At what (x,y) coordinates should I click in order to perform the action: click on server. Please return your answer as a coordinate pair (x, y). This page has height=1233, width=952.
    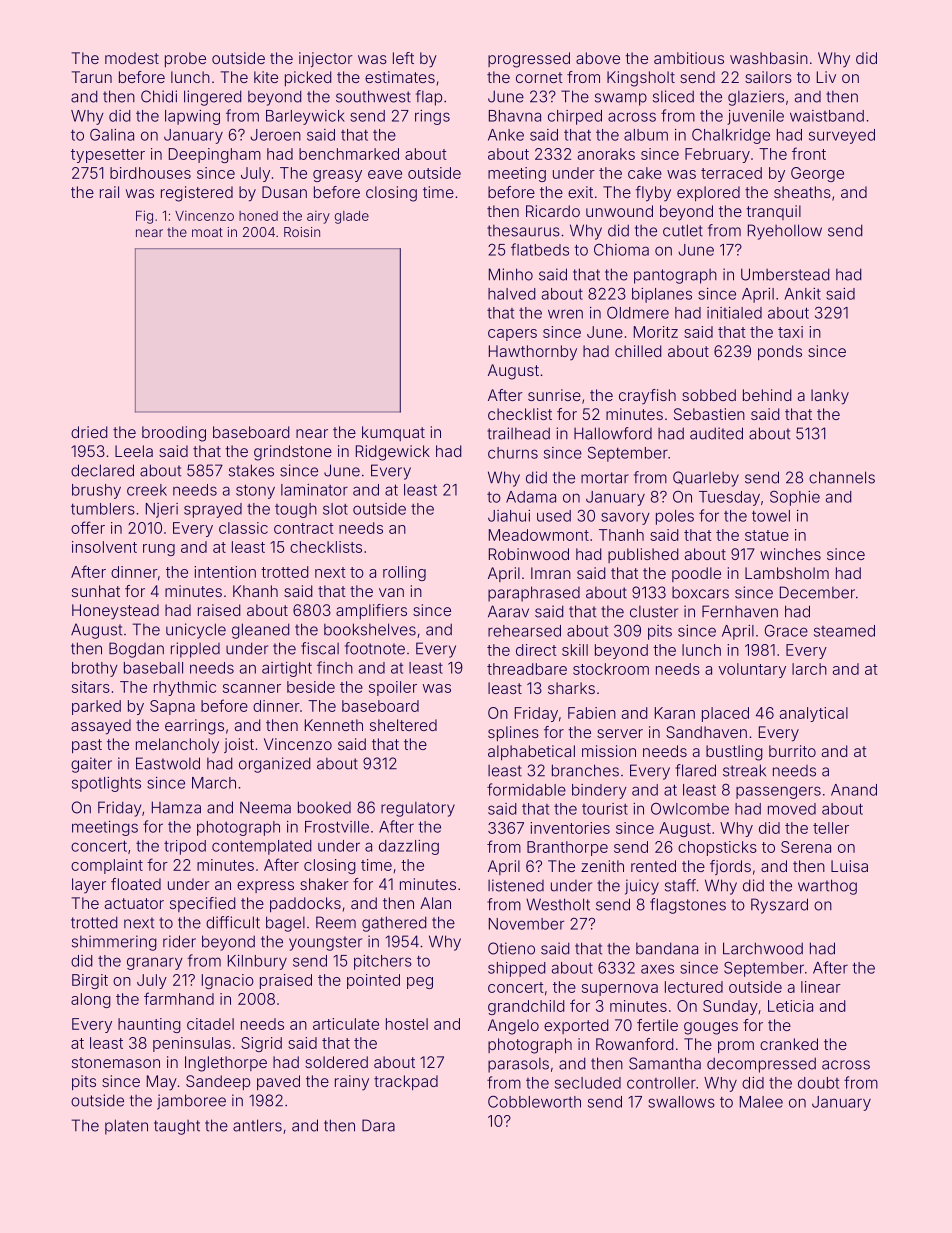
    Looking at the image, I should click on (620, 733).
